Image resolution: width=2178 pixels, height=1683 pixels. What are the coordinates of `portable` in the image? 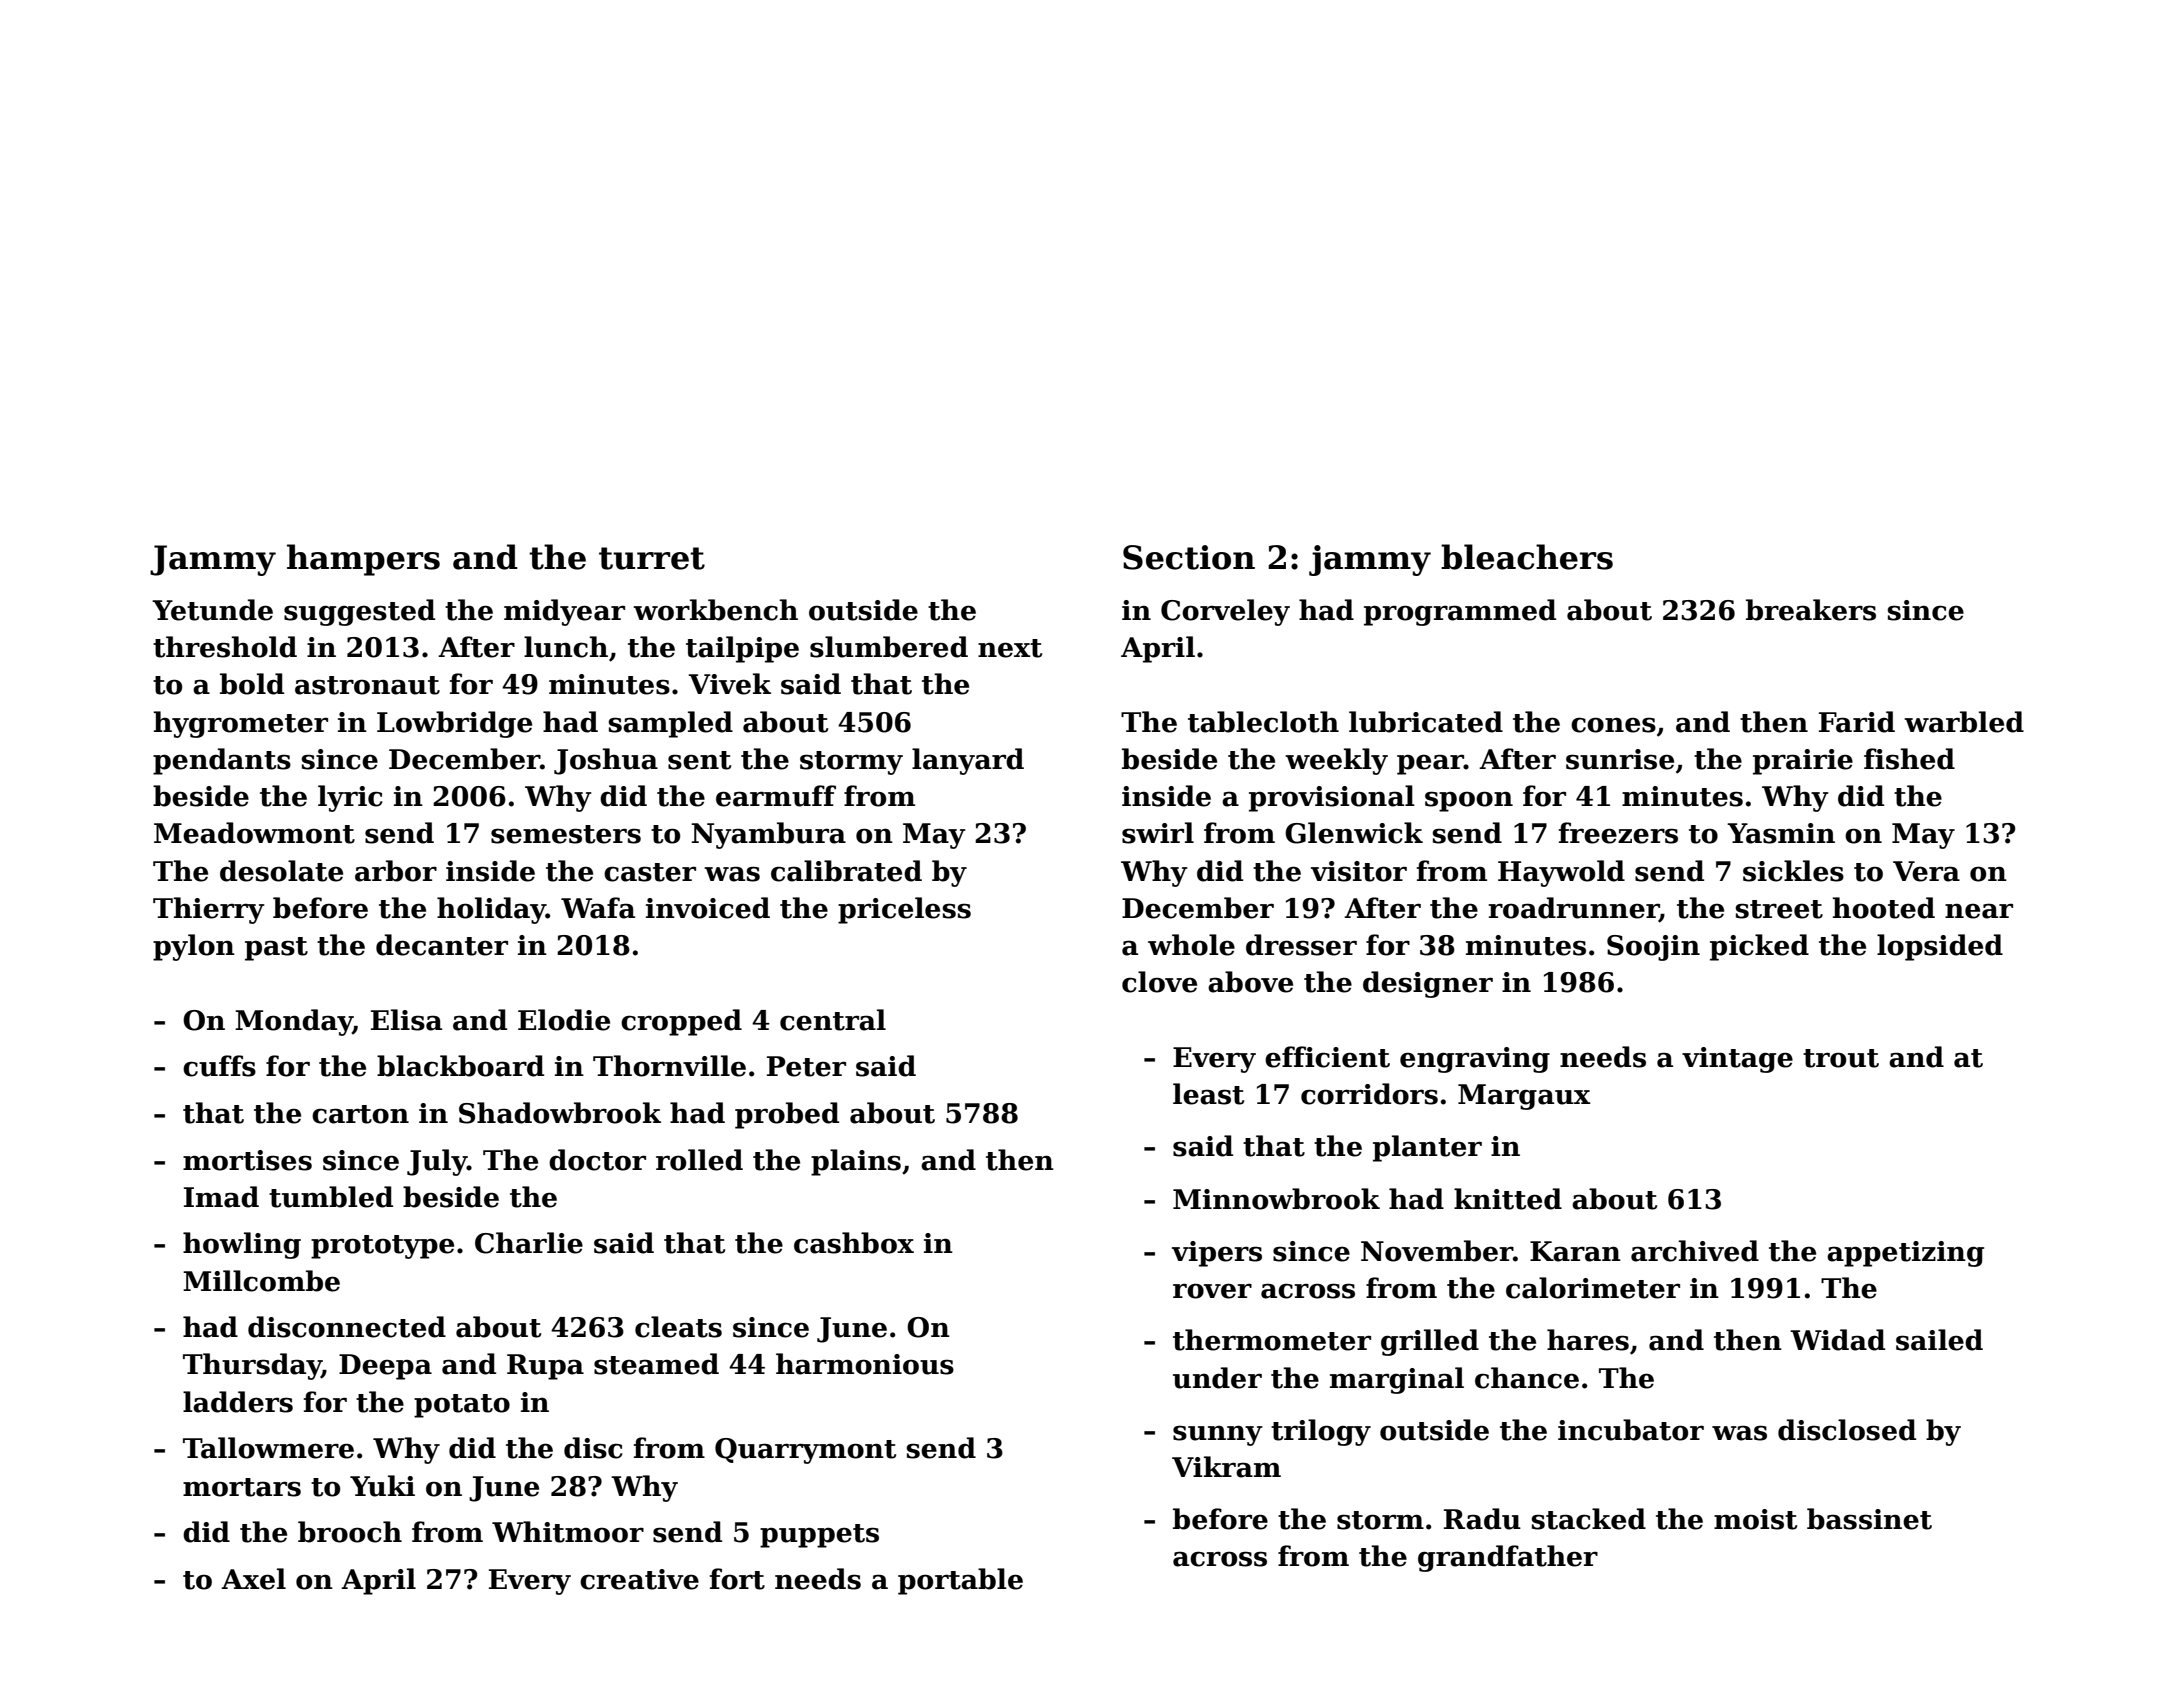 It's located at (960, 1581).
